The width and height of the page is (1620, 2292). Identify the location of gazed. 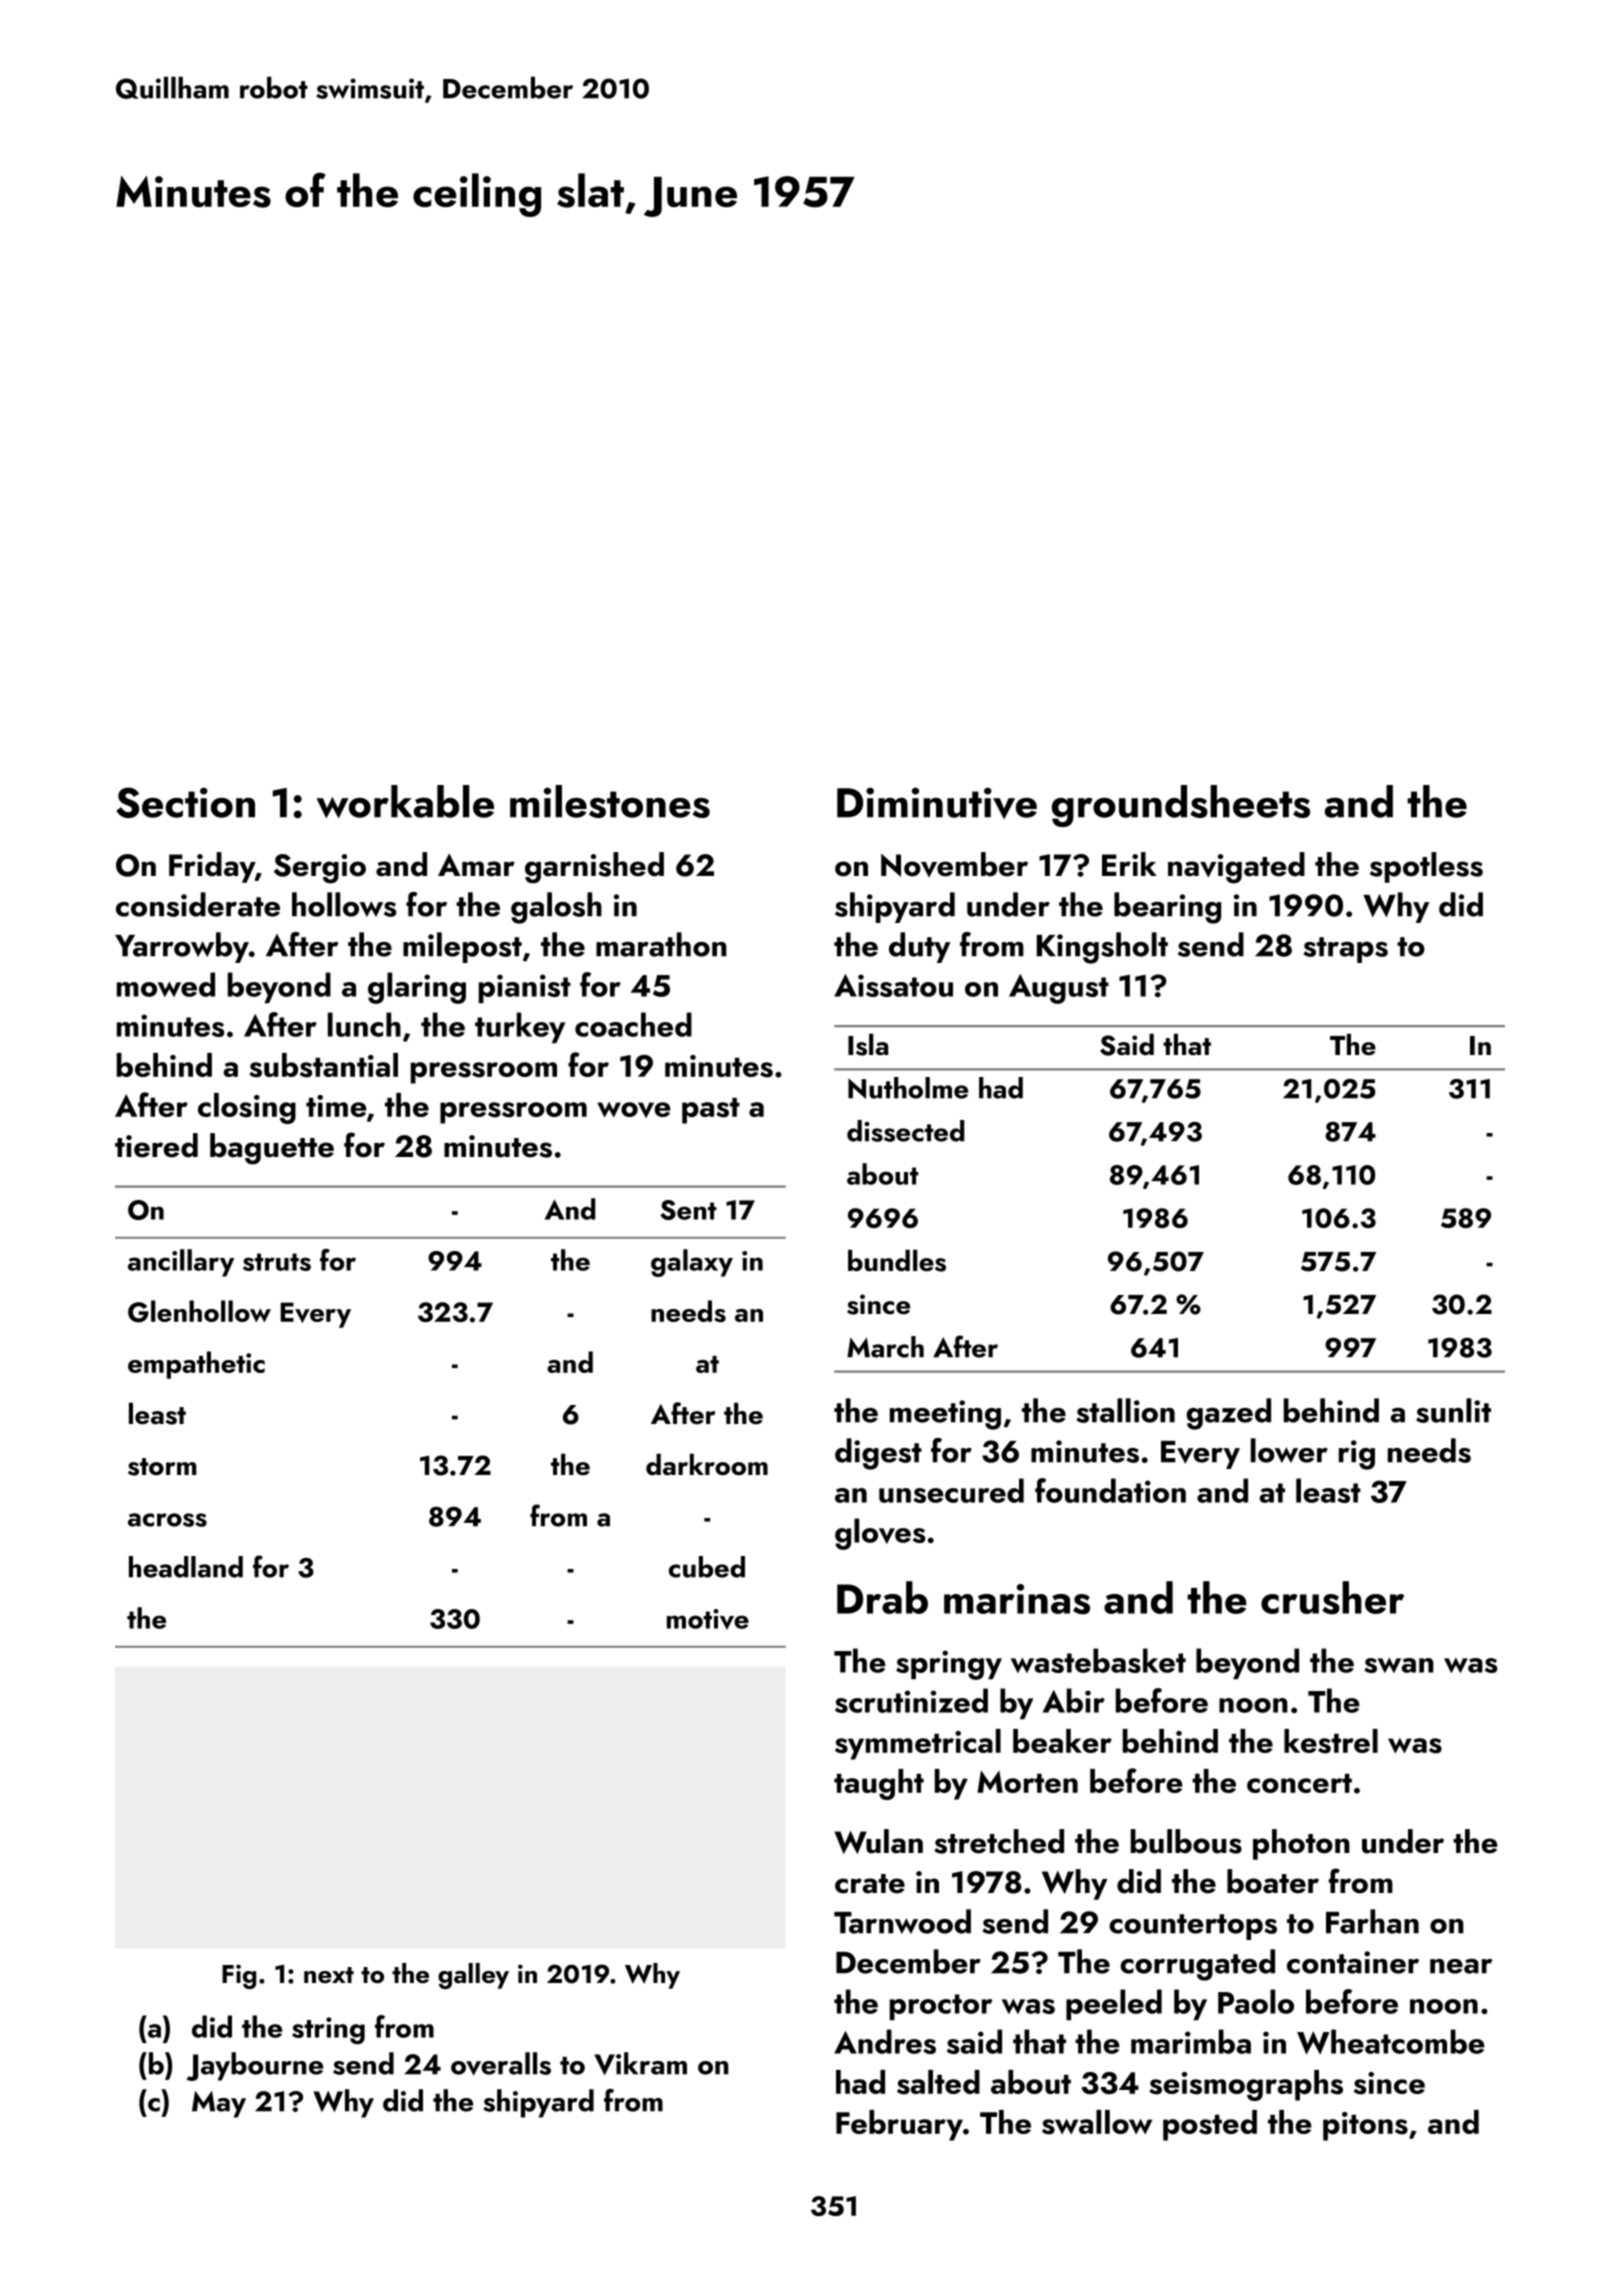
(1228, 1414).
